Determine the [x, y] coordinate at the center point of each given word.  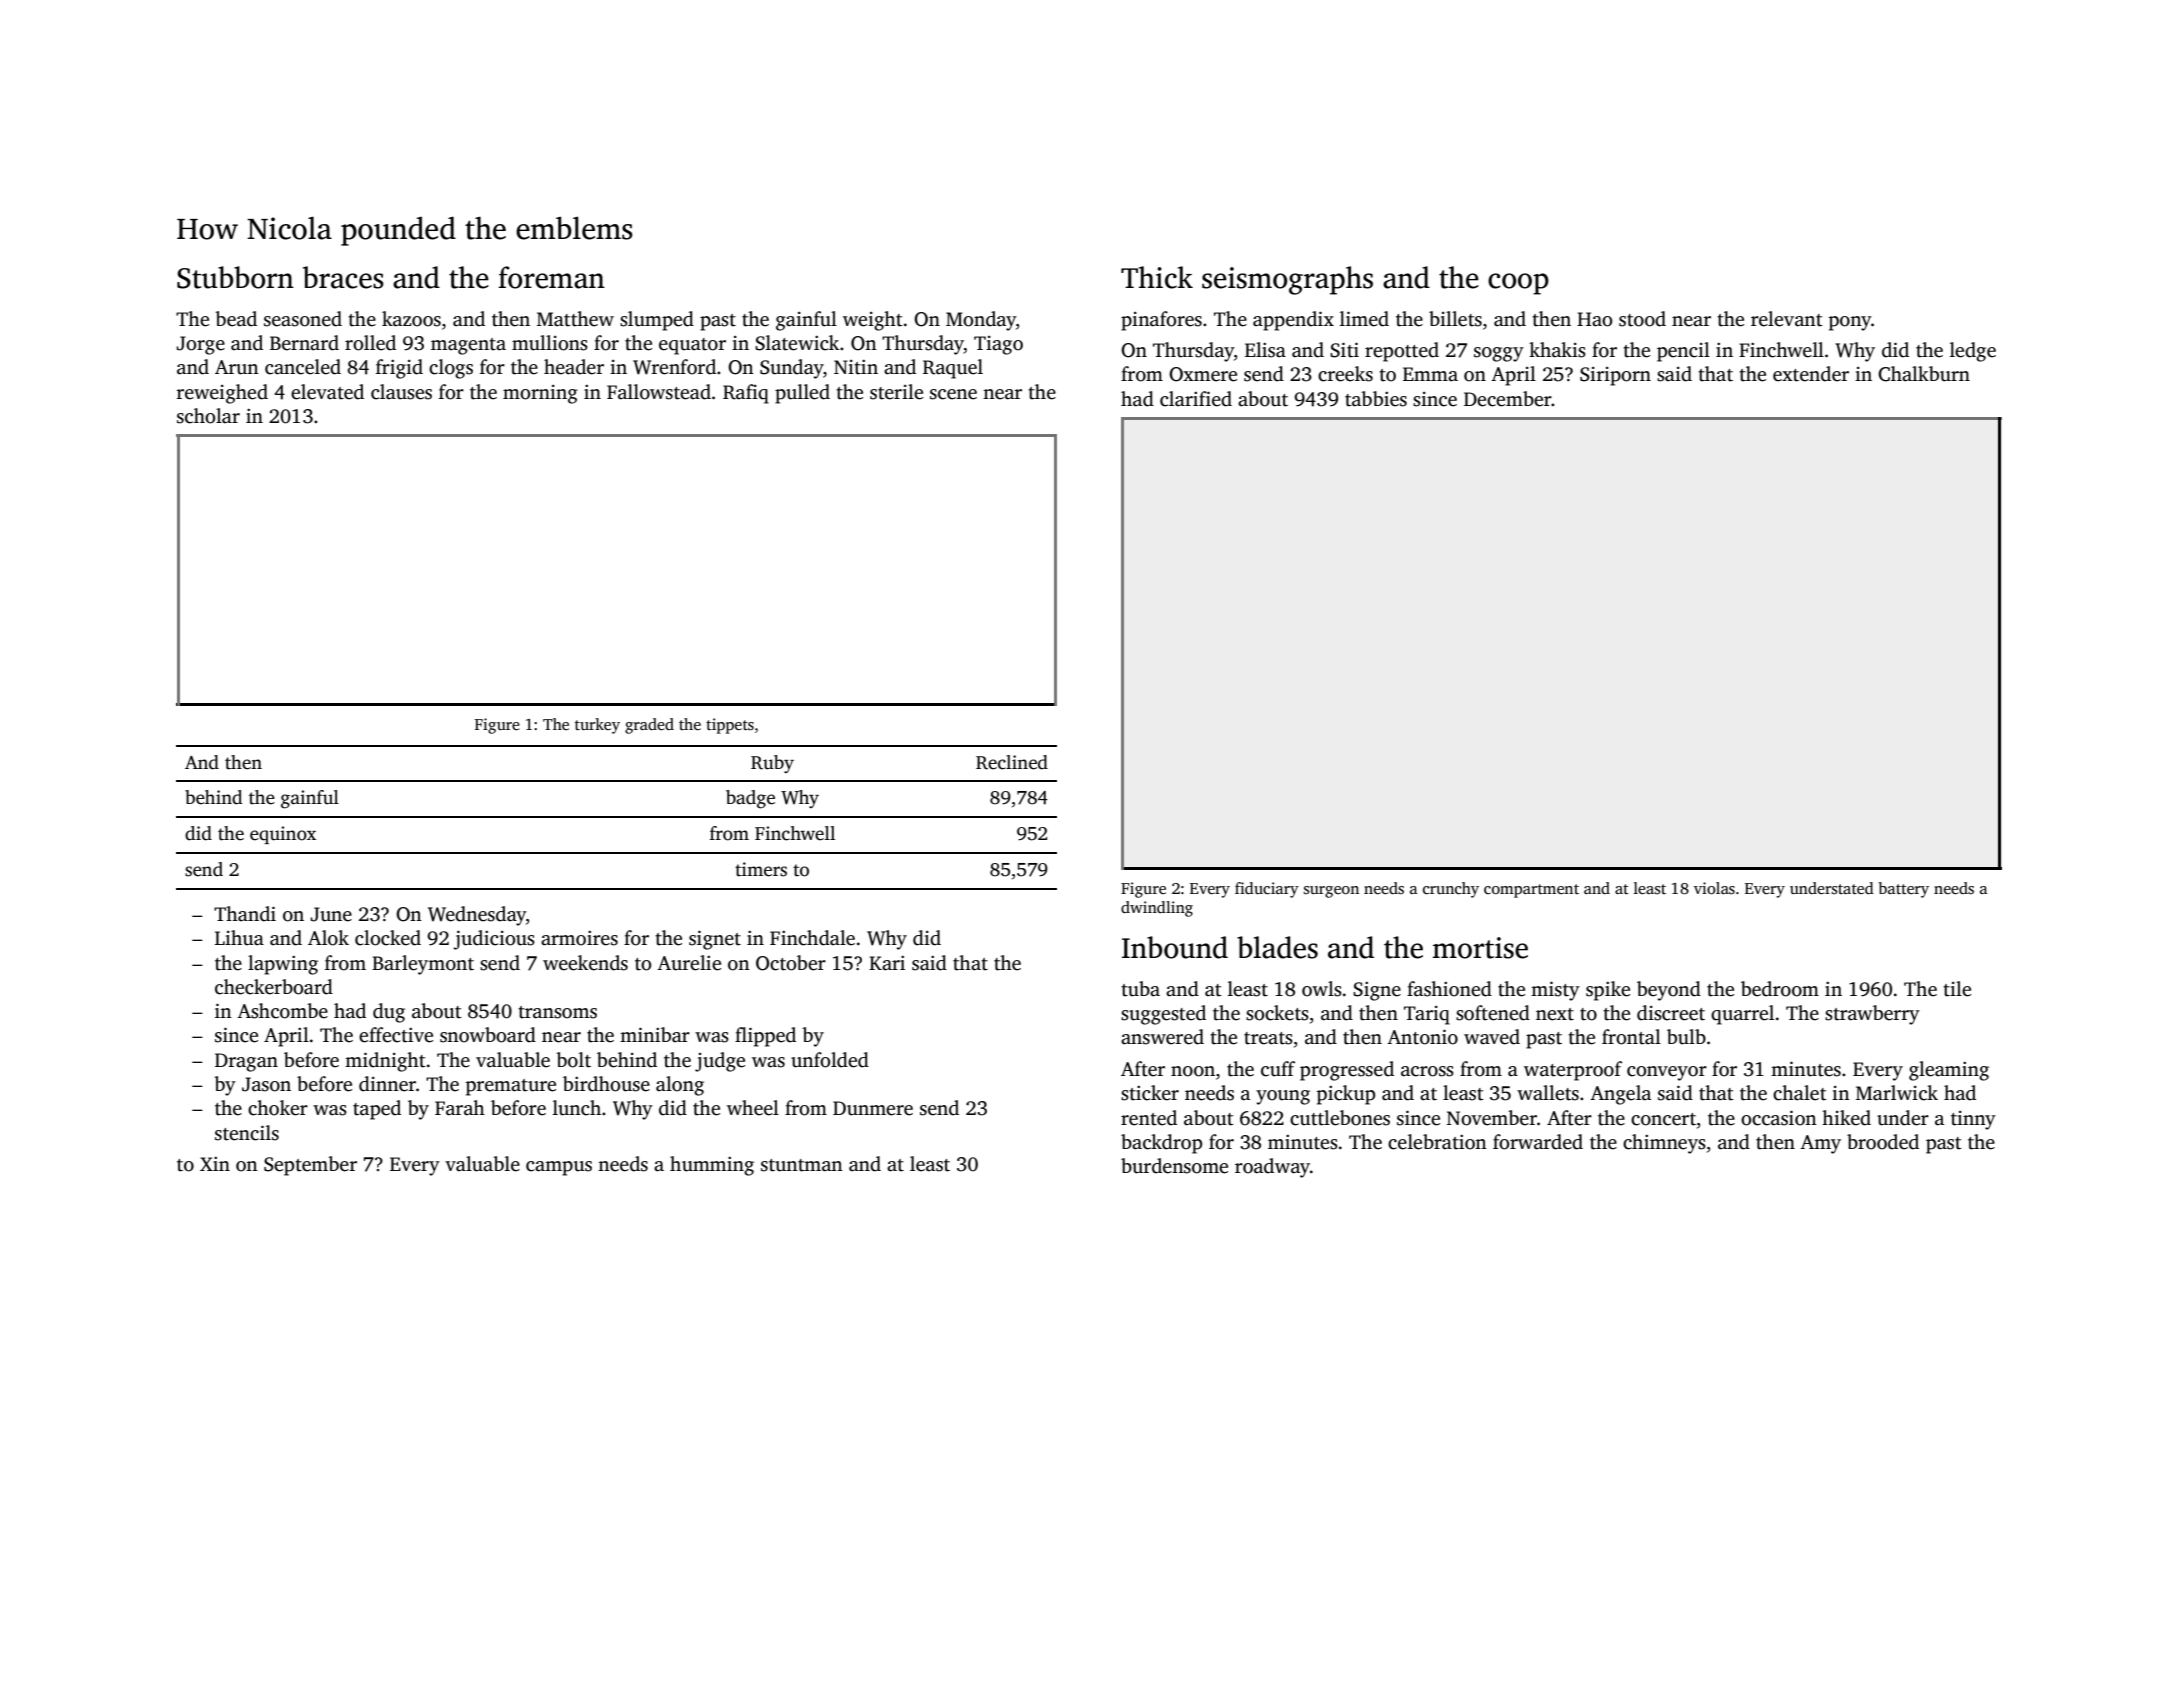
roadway [1272, 1168]
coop [1518, 284]
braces [343, 277]
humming [712, 1166]
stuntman [802, 1165]
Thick [1157, 277]
